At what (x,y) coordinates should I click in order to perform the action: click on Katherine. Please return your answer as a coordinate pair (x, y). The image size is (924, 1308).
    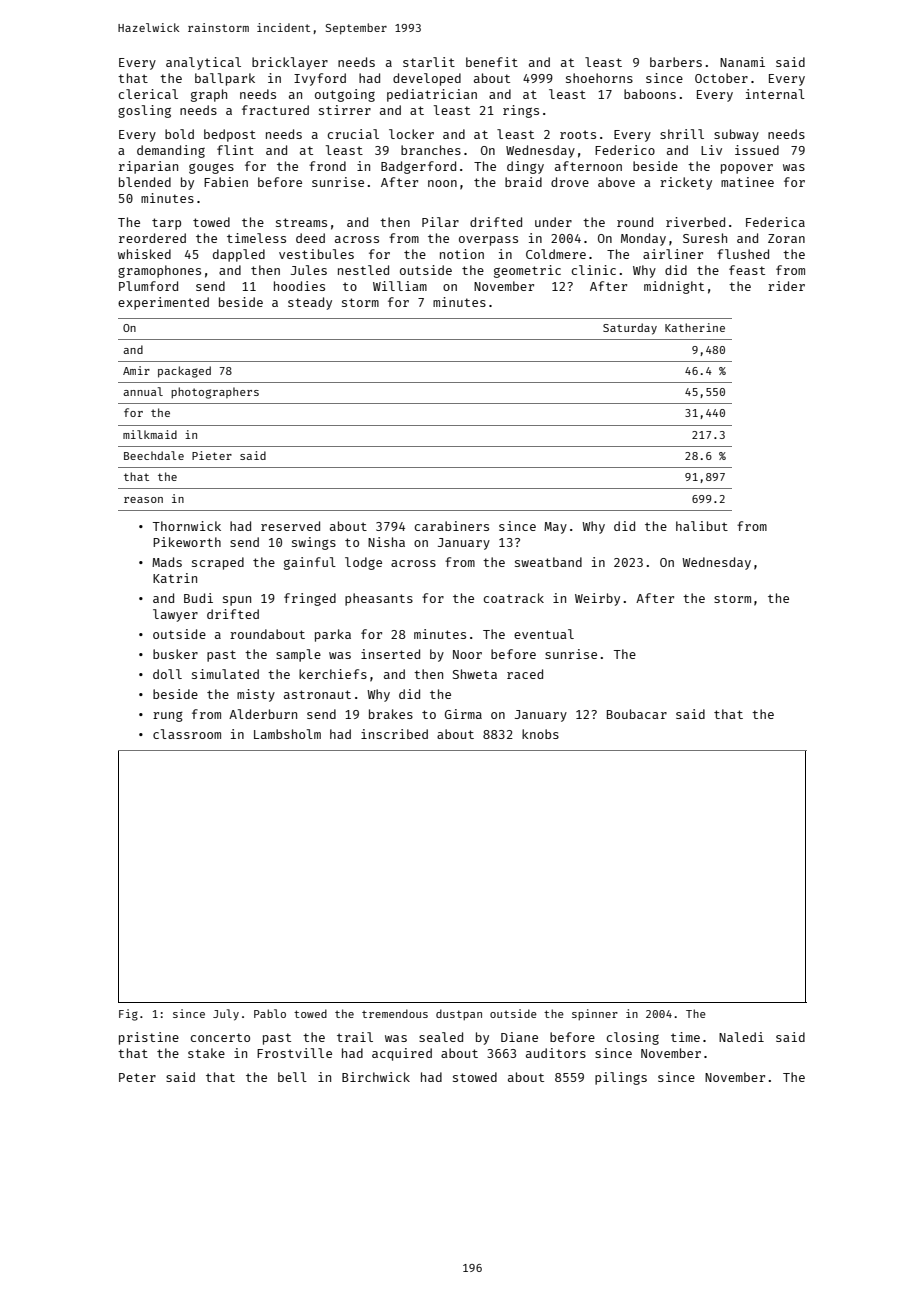
    Looking at the image, I should click on (695, 327).
